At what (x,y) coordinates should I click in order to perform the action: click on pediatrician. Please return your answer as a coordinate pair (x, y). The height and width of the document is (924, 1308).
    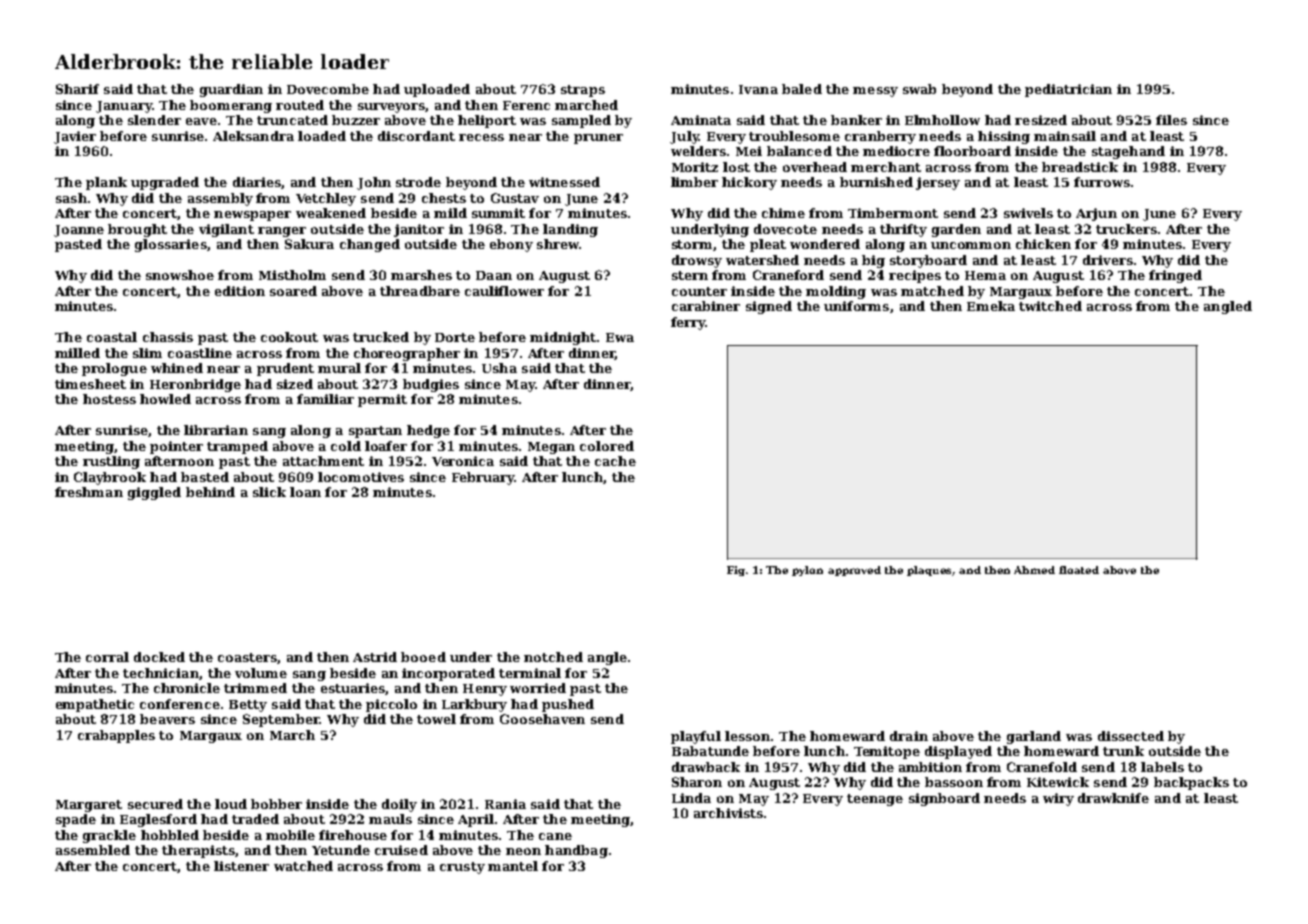
    Looking at the image, I should click on (1068, 90).
